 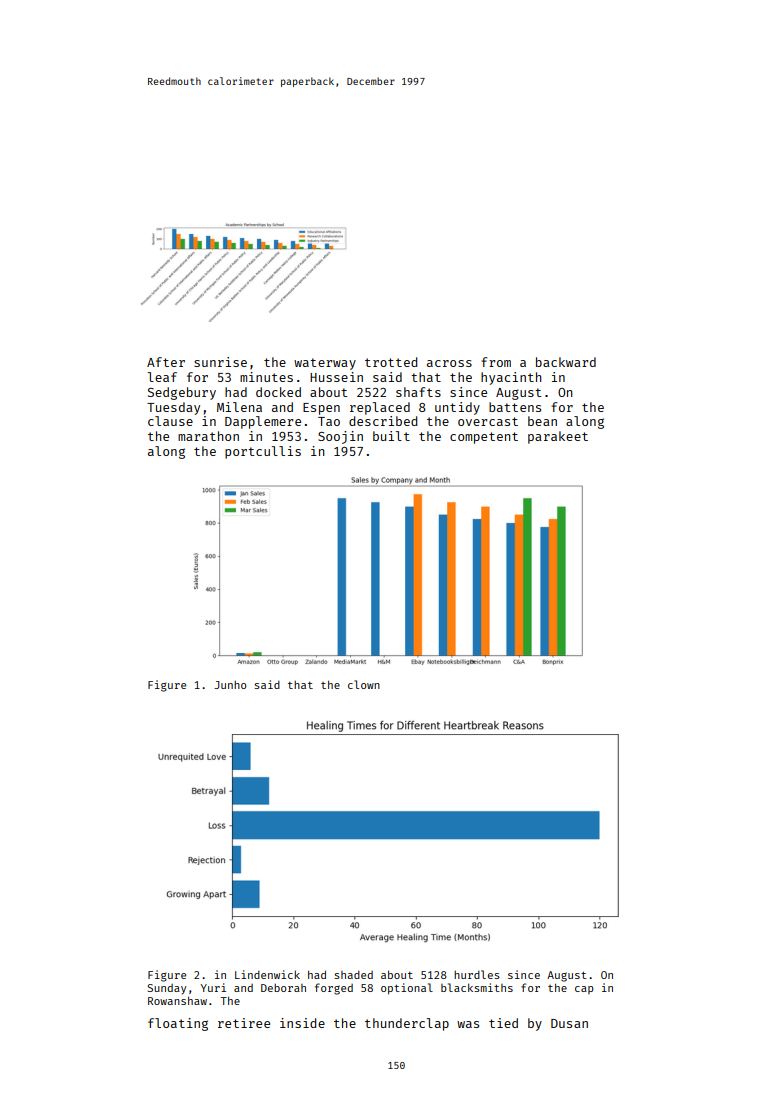 What do you see at coordinates (230, 685) in the screenshot?
I see `Junho` at bounding box center [230, 685].
